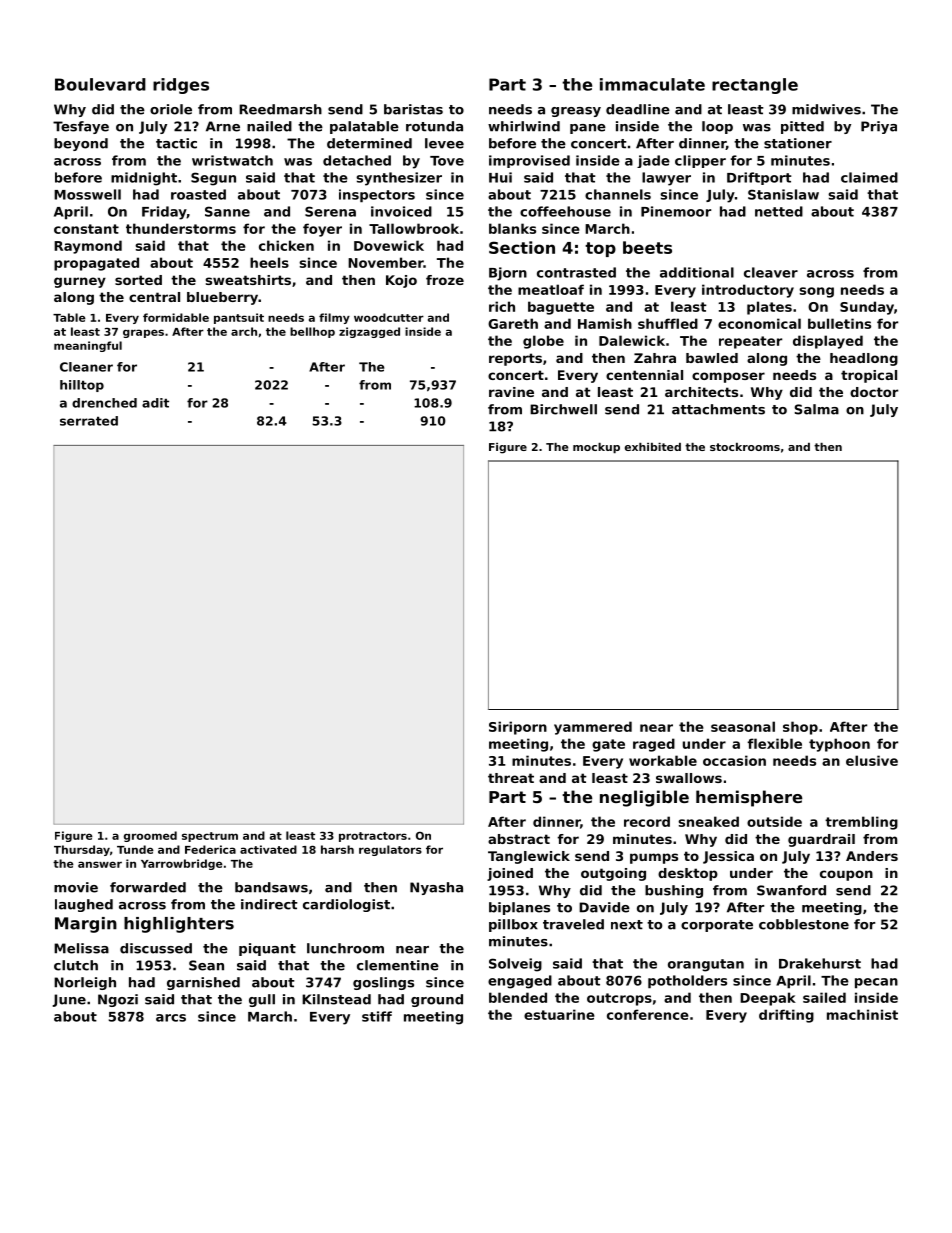 The height and width of the screenshot is (1233, 952). Describe the element at coordinates (519, 908) in the screenshot. I see `biplanes` at that location.
